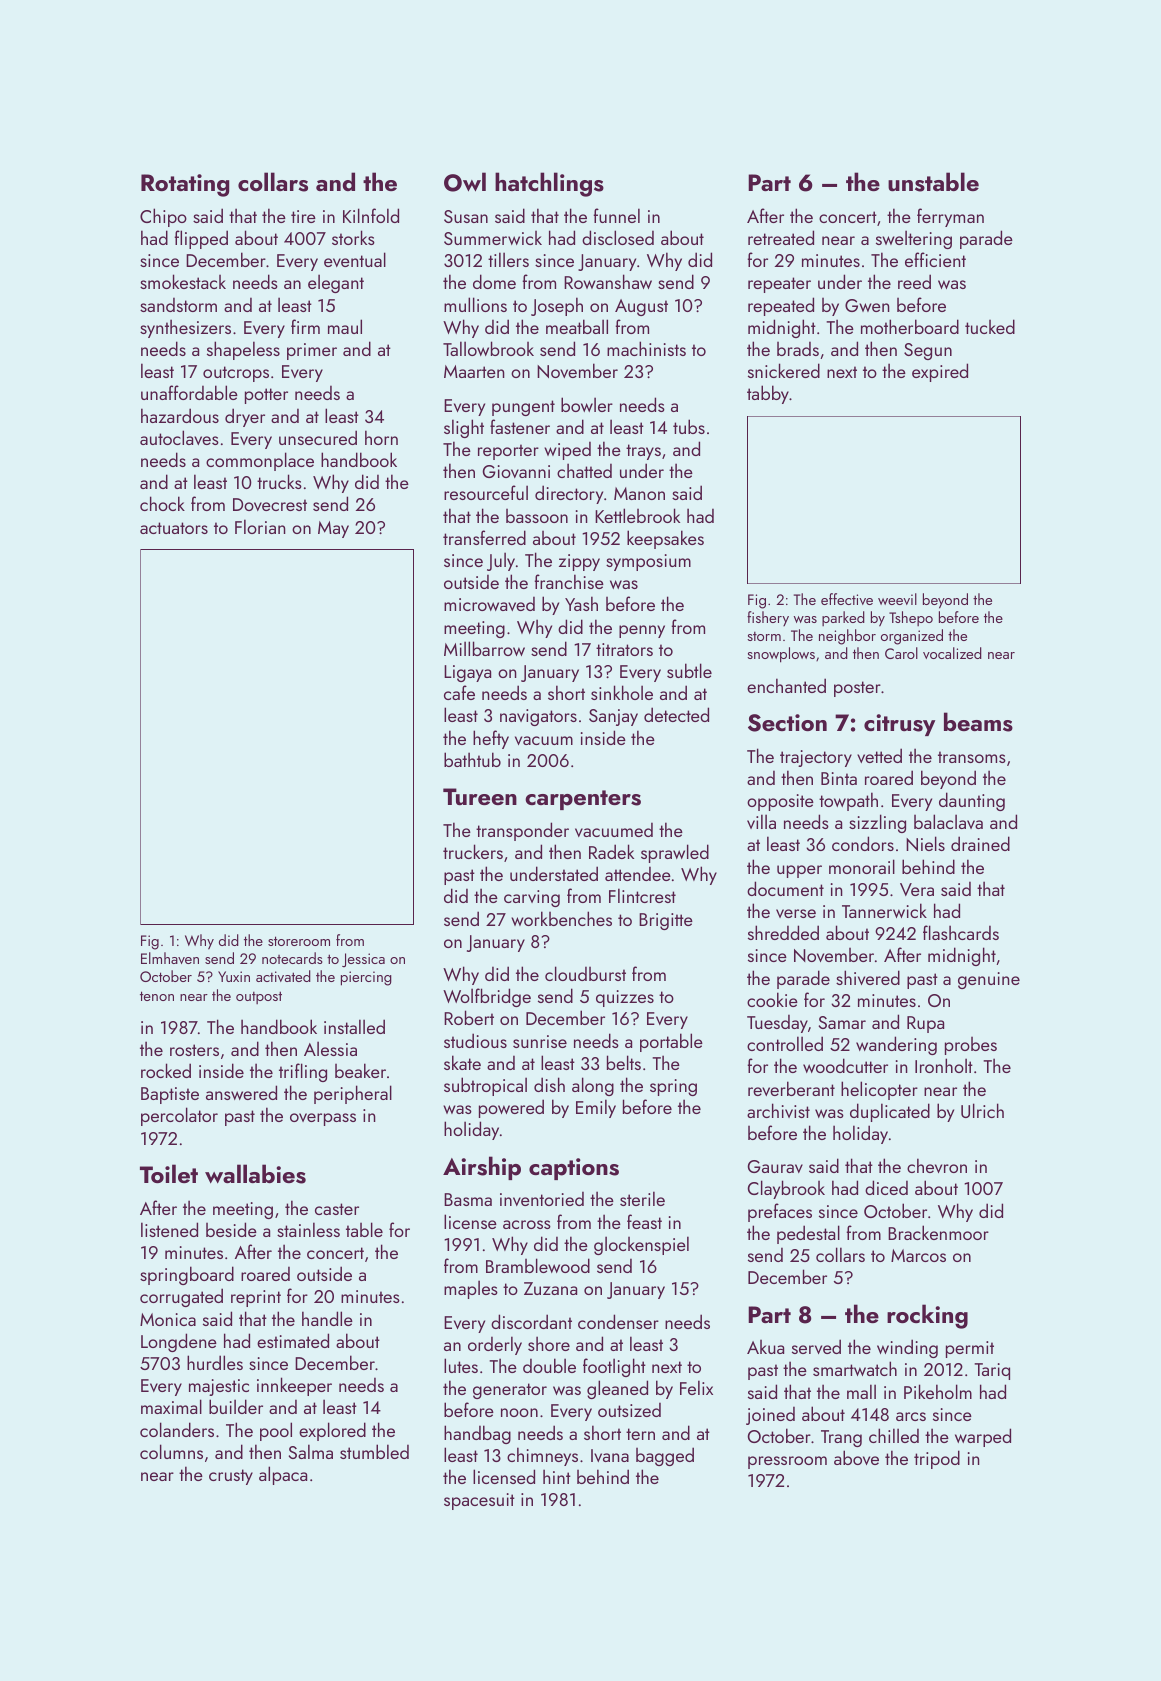 The image size is (1161, 1681). Describe the element at coordinates (479, 1501) in the screenshot. I see `spacesuit` at that location.
